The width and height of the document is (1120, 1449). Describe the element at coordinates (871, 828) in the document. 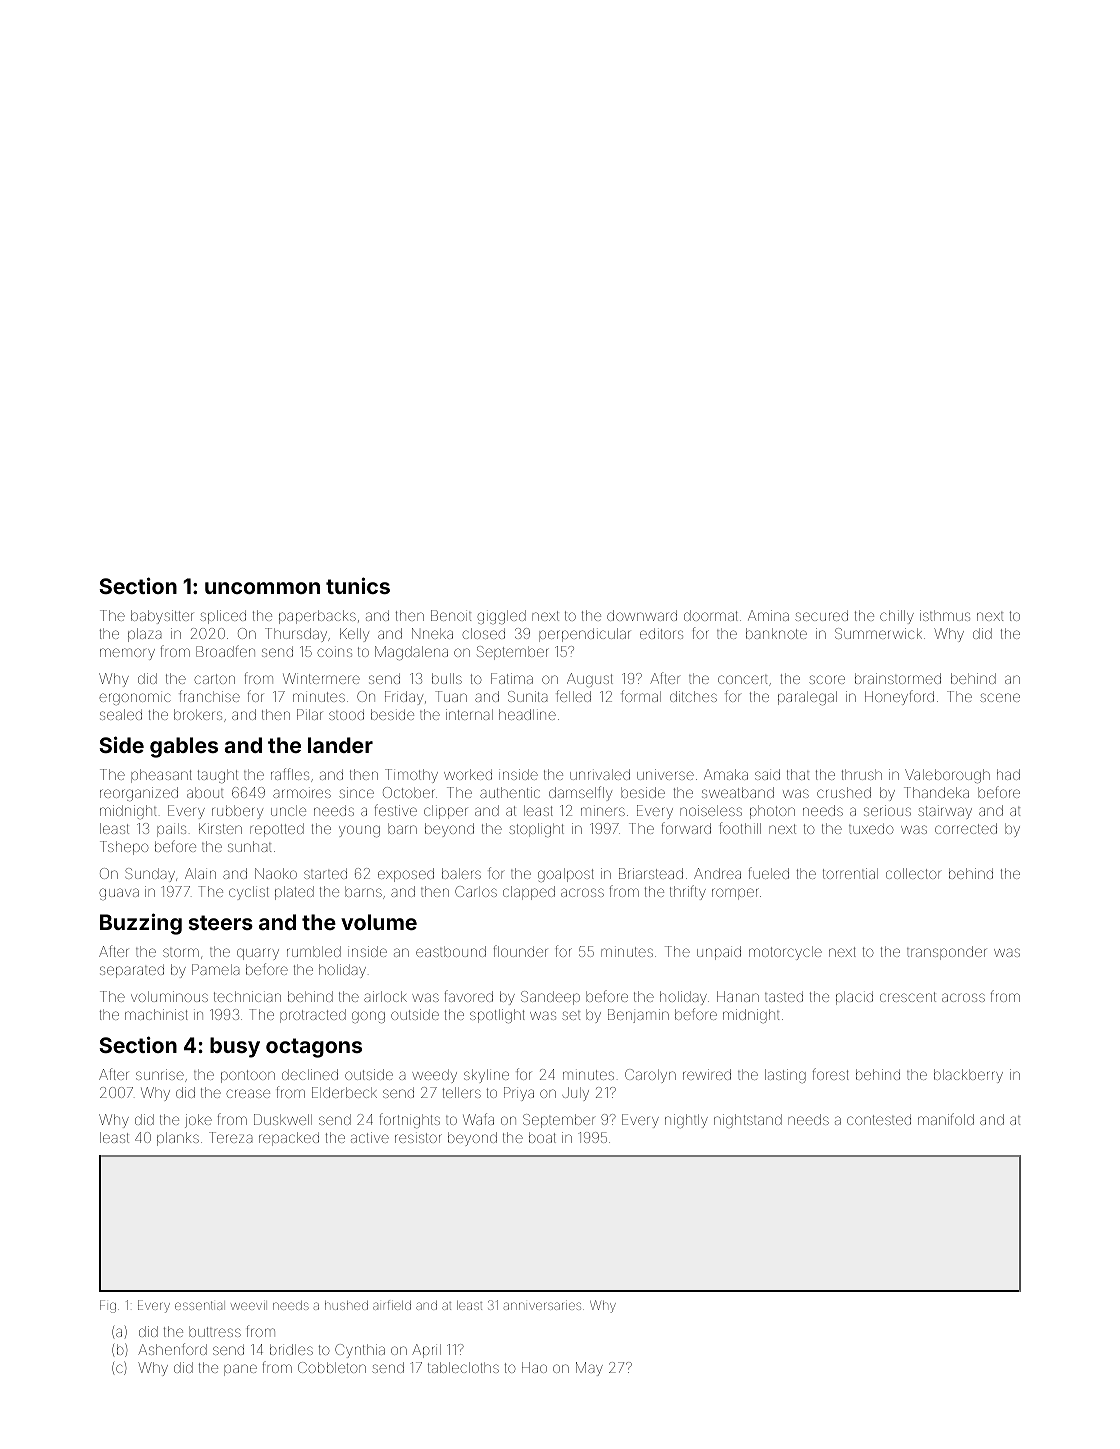

I see `tuxedo` at that location.
